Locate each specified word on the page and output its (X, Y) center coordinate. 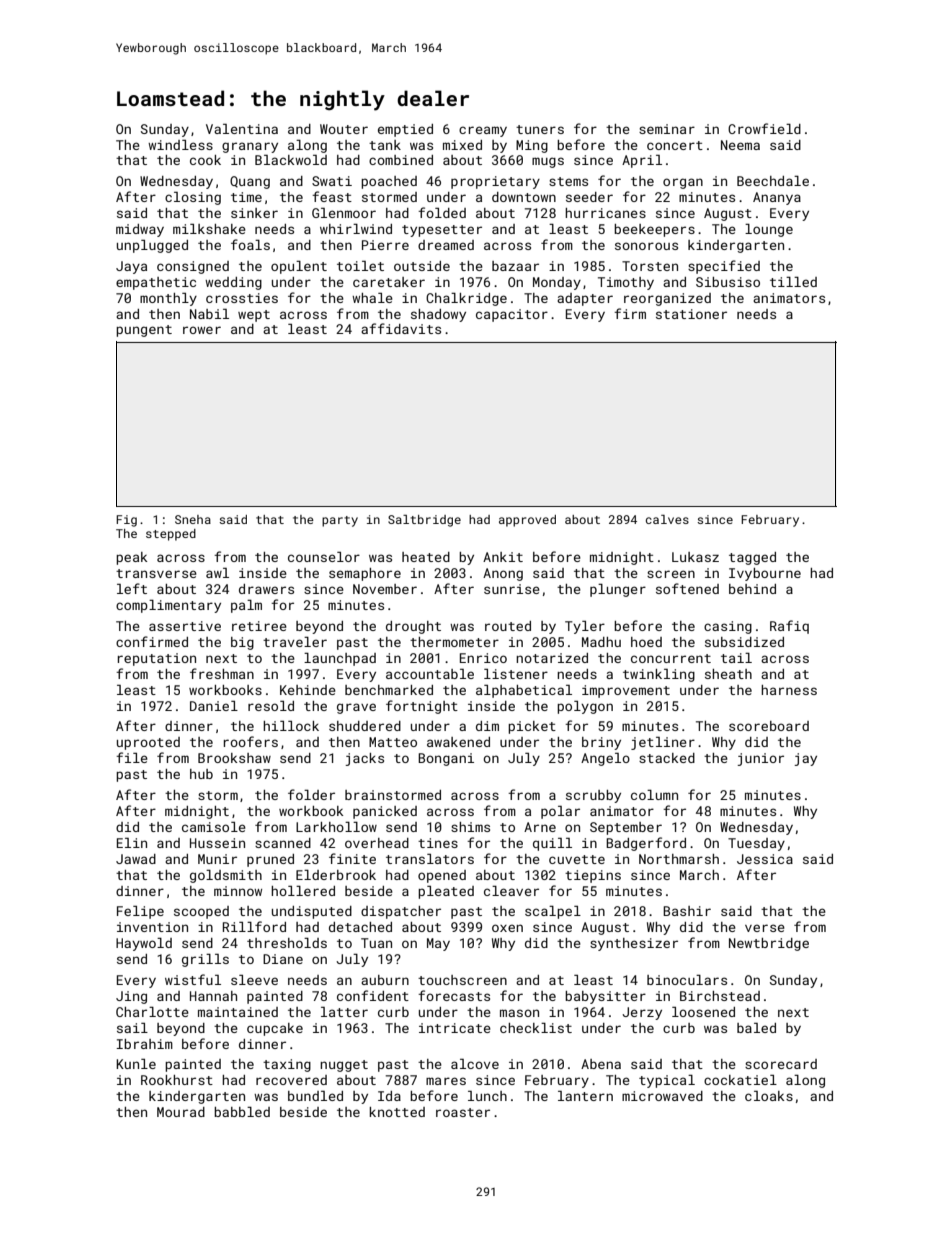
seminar (667, 129)
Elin (132, 843)
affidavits (401, 328)
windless (180, 145)
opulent (299, 267)
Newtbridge (769, 944)
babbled (242, 1112)
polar (560, 812)
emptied (405, 130)
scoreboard (769, 726)
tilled (793, 282)
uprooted (148, 743)
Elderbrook (336, 875)
